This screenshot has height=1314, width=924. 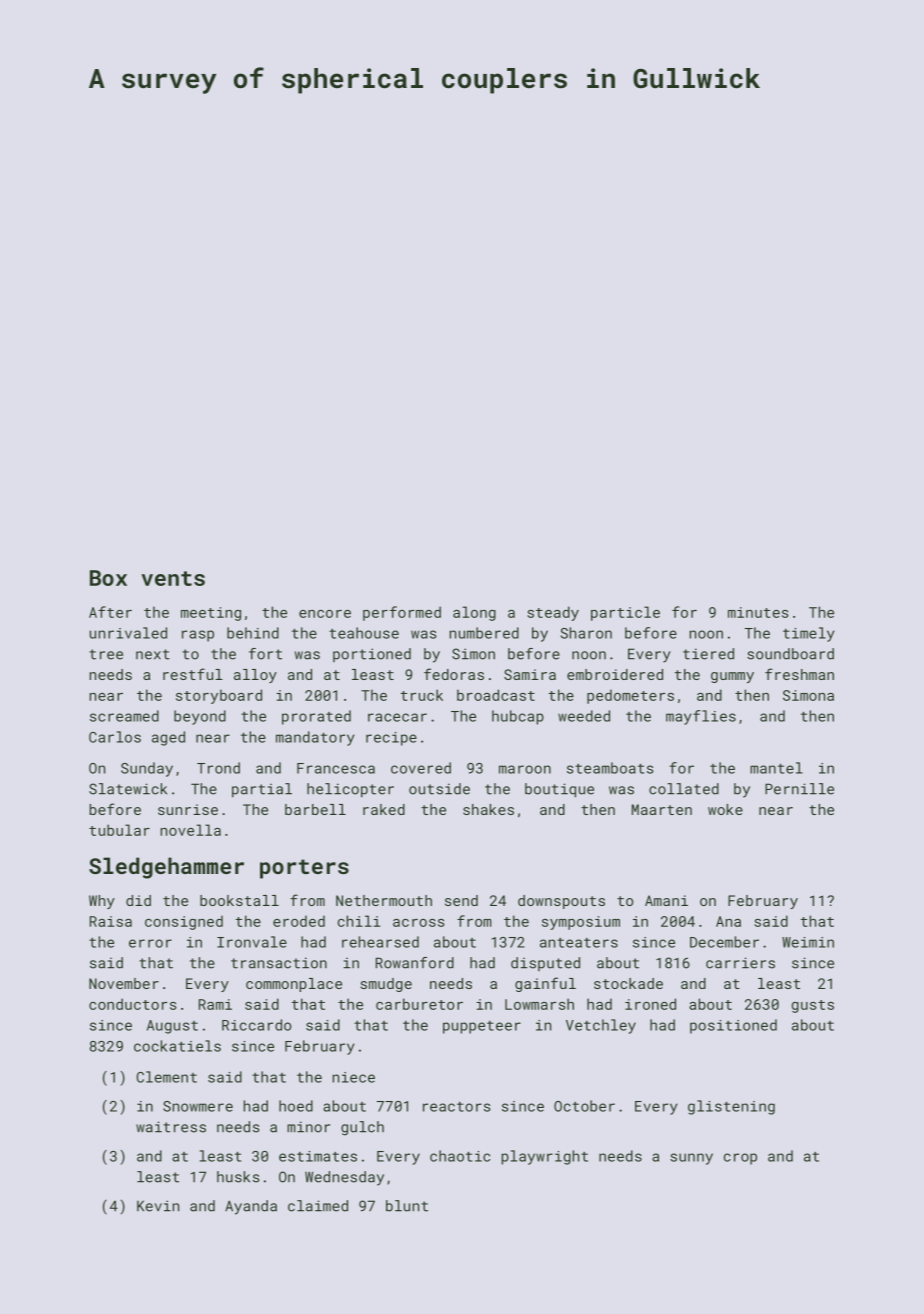 I want to click on November, so click(x=124, y=983).
